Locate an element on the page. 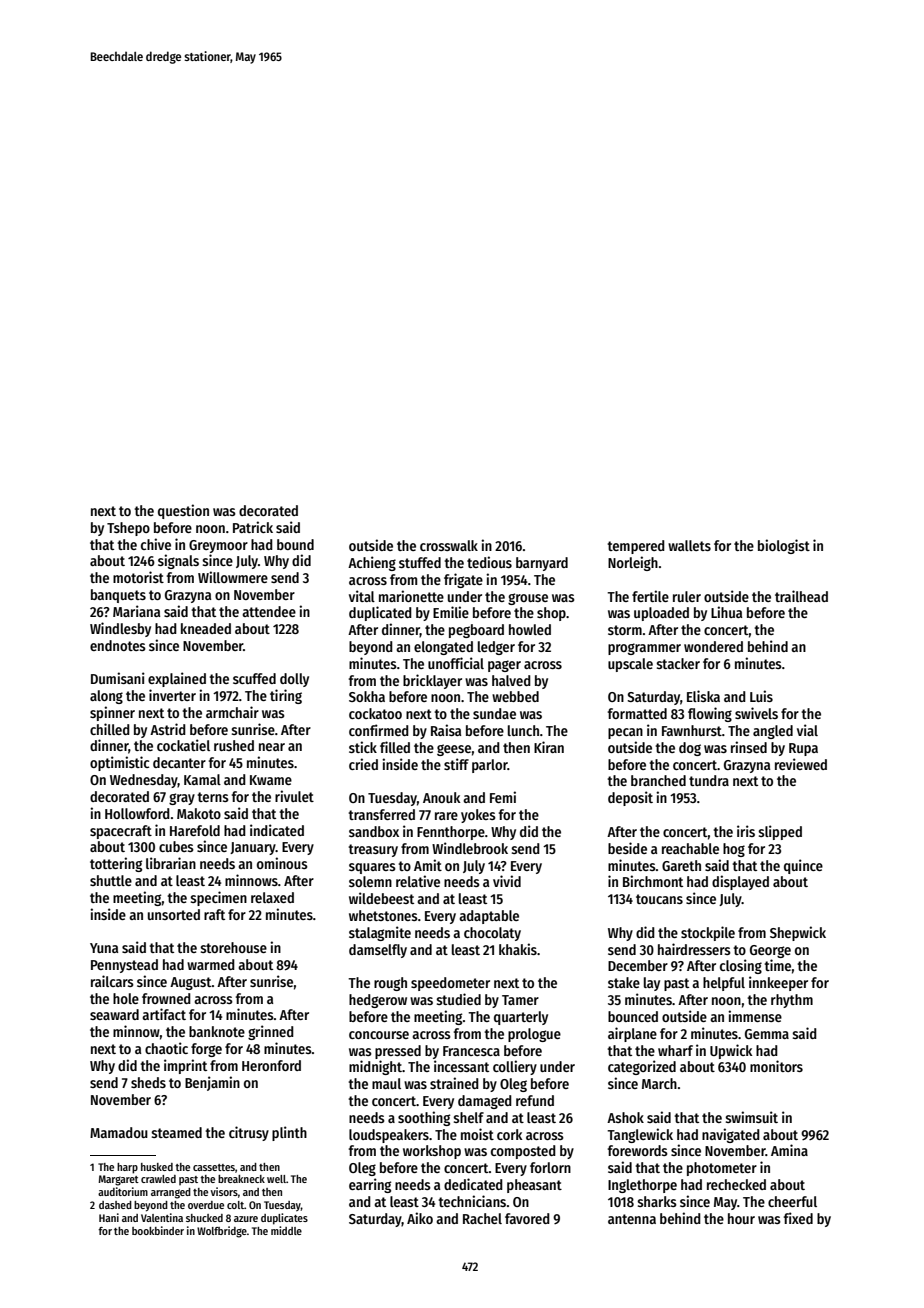 The image size is (924, 1308). slipped is located at coordinates (780, 832).
